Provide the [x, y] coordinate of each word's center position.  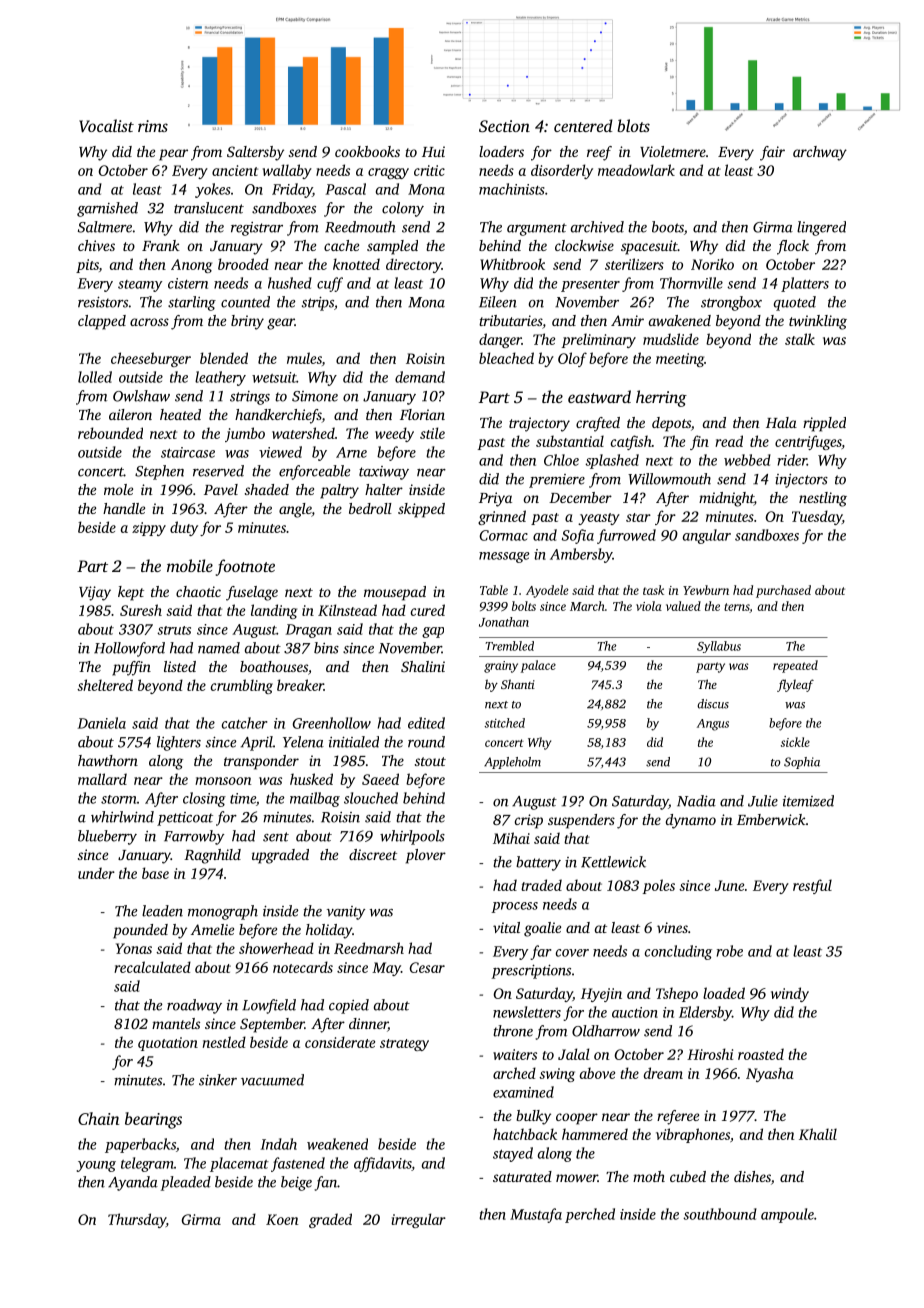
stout [430, 761]
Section [504, 126]
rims [153, 126]
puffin [131, 668]
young [96, 1166]
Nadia [696, 801]
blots [633, 125]
